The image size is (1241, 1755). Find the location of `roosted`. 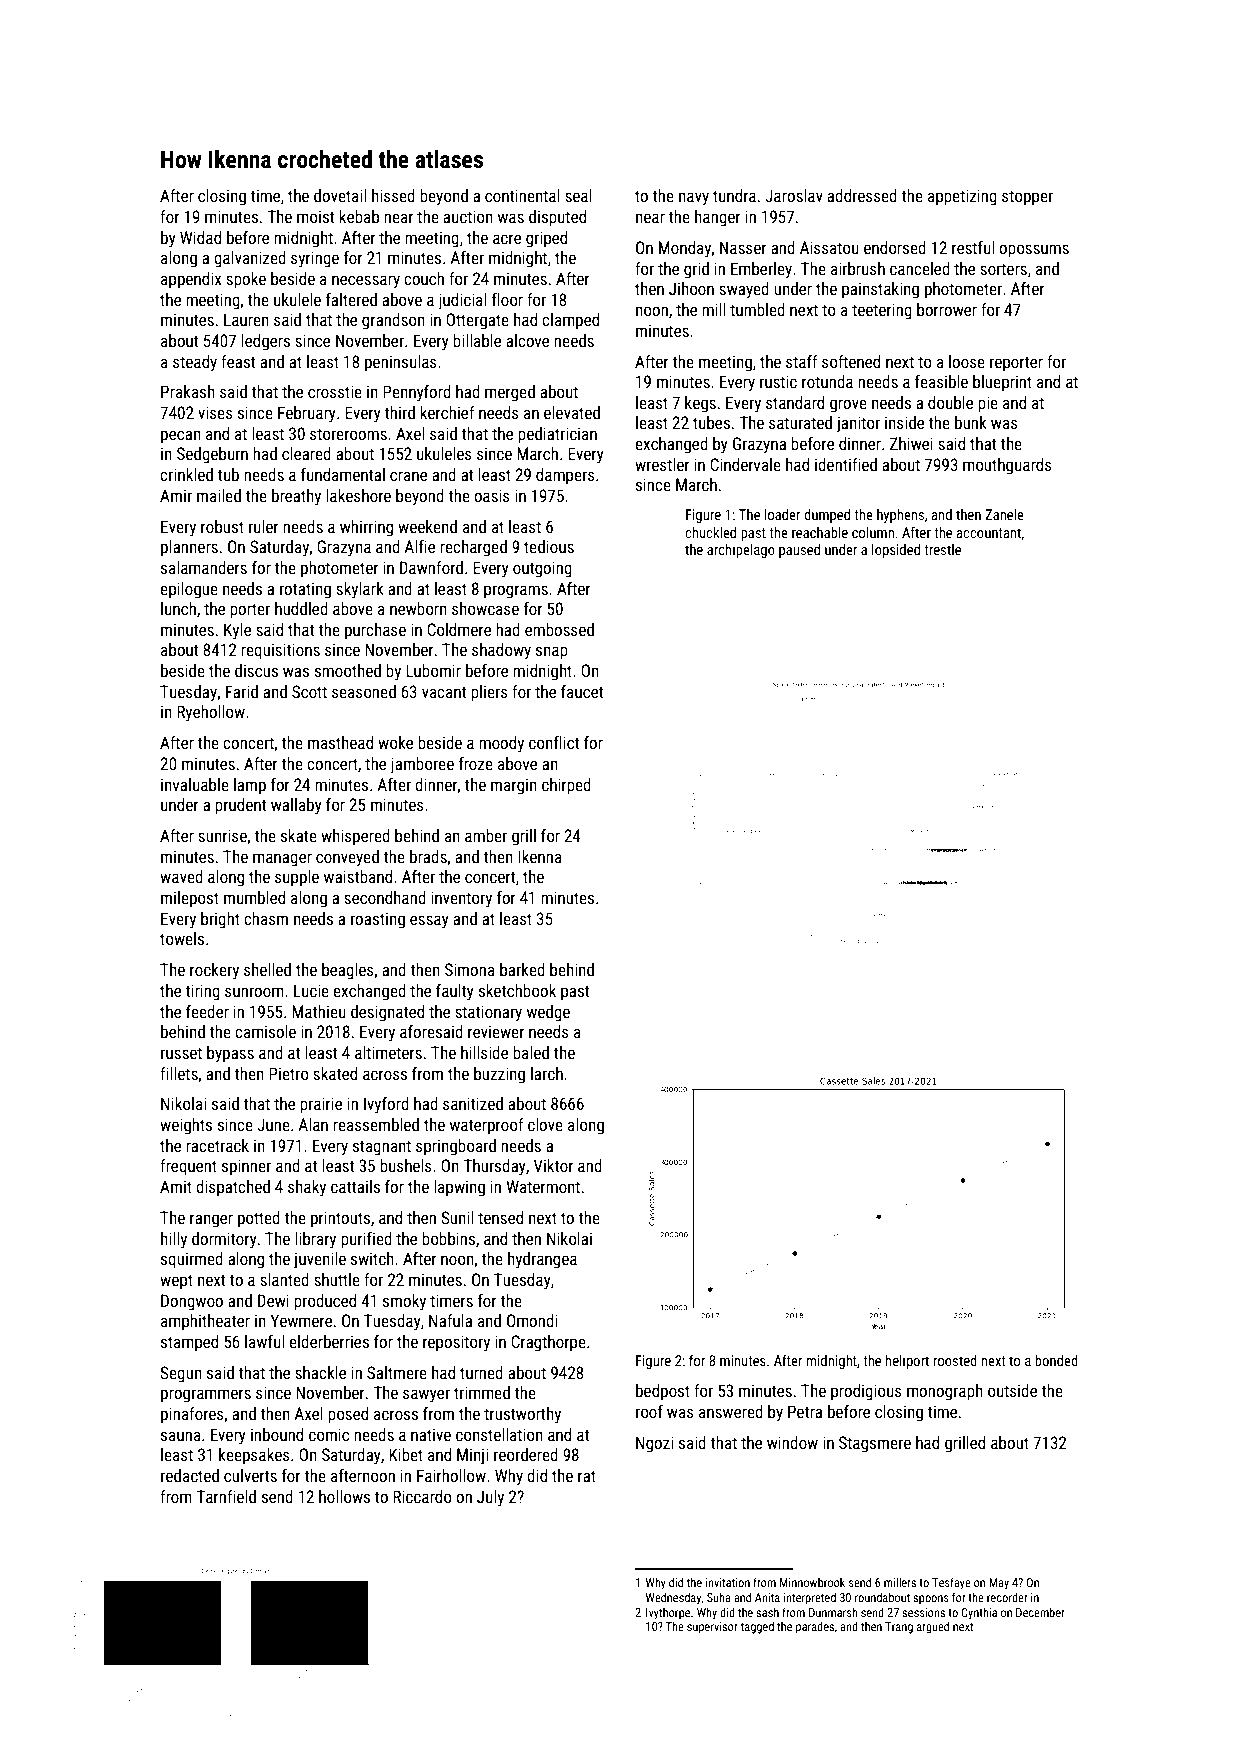

roosted is located at coordinates (955, 1360).
